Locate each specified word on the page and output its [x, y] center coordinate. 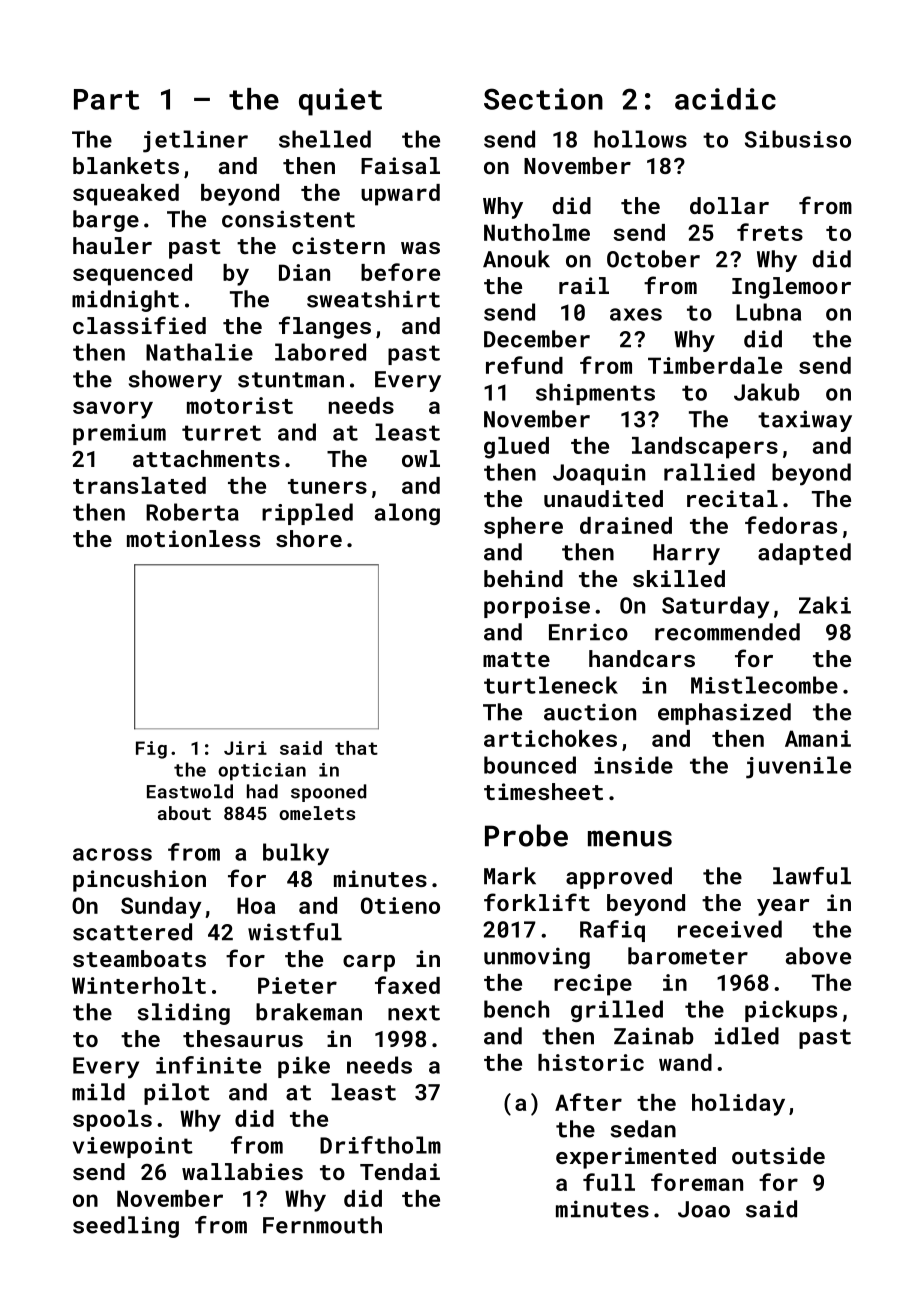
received [730, 929]
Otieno [400, 905]
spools [112, 1121]
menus [630, 838]
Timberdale [715, 365]
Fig [151, 750]
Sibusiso [798, 139]
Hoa [256, 905]
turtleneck [551, 685]
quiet [340, 102]
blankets [126, 165]
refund [524, 365]
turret [221, 433]
